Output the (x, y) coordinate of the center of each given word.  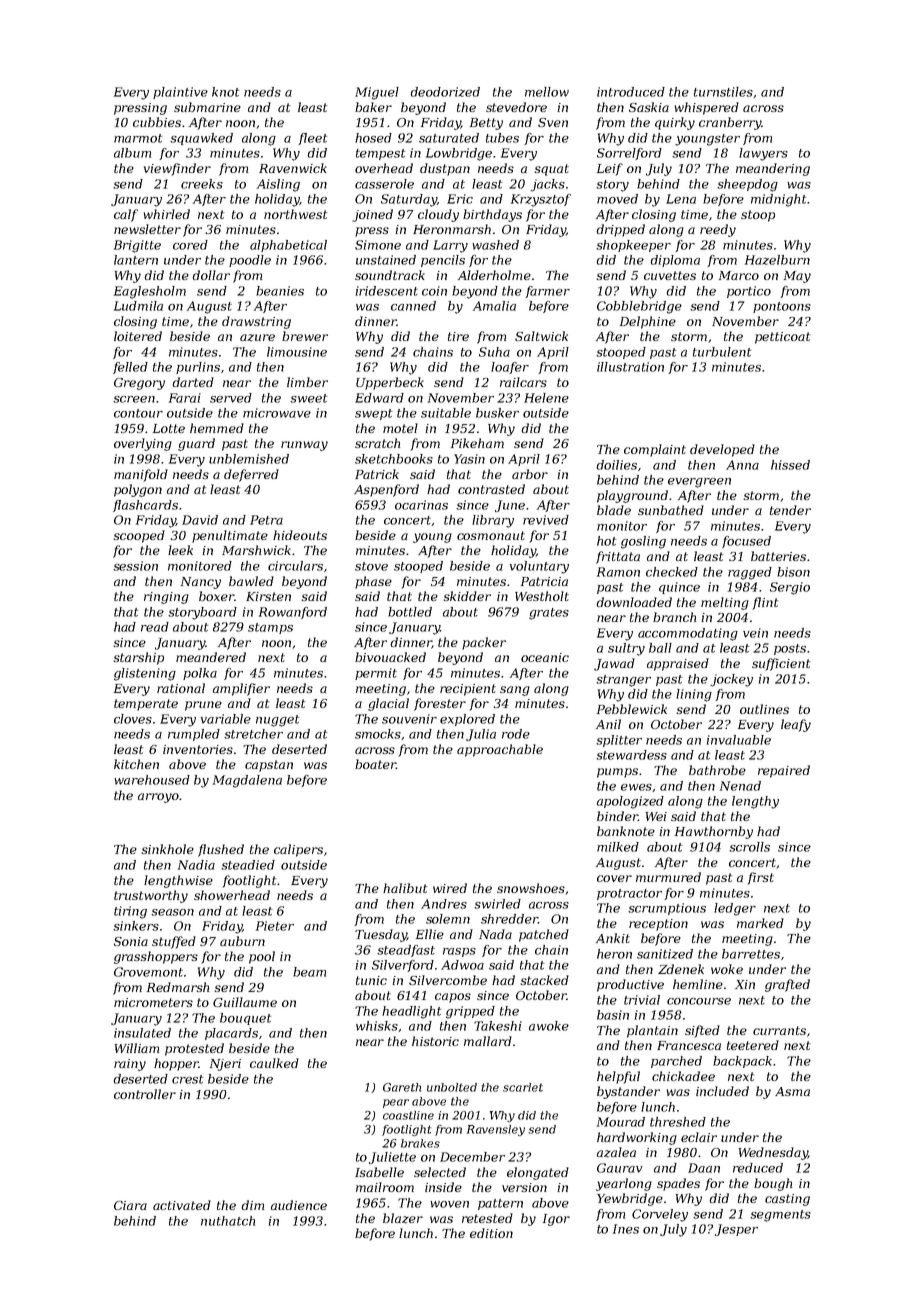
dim (252, 1205)
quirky (675, 123)
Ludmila (138, 306)
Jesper (736, 1230)
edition (491, 1233)
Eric (460, 199)
